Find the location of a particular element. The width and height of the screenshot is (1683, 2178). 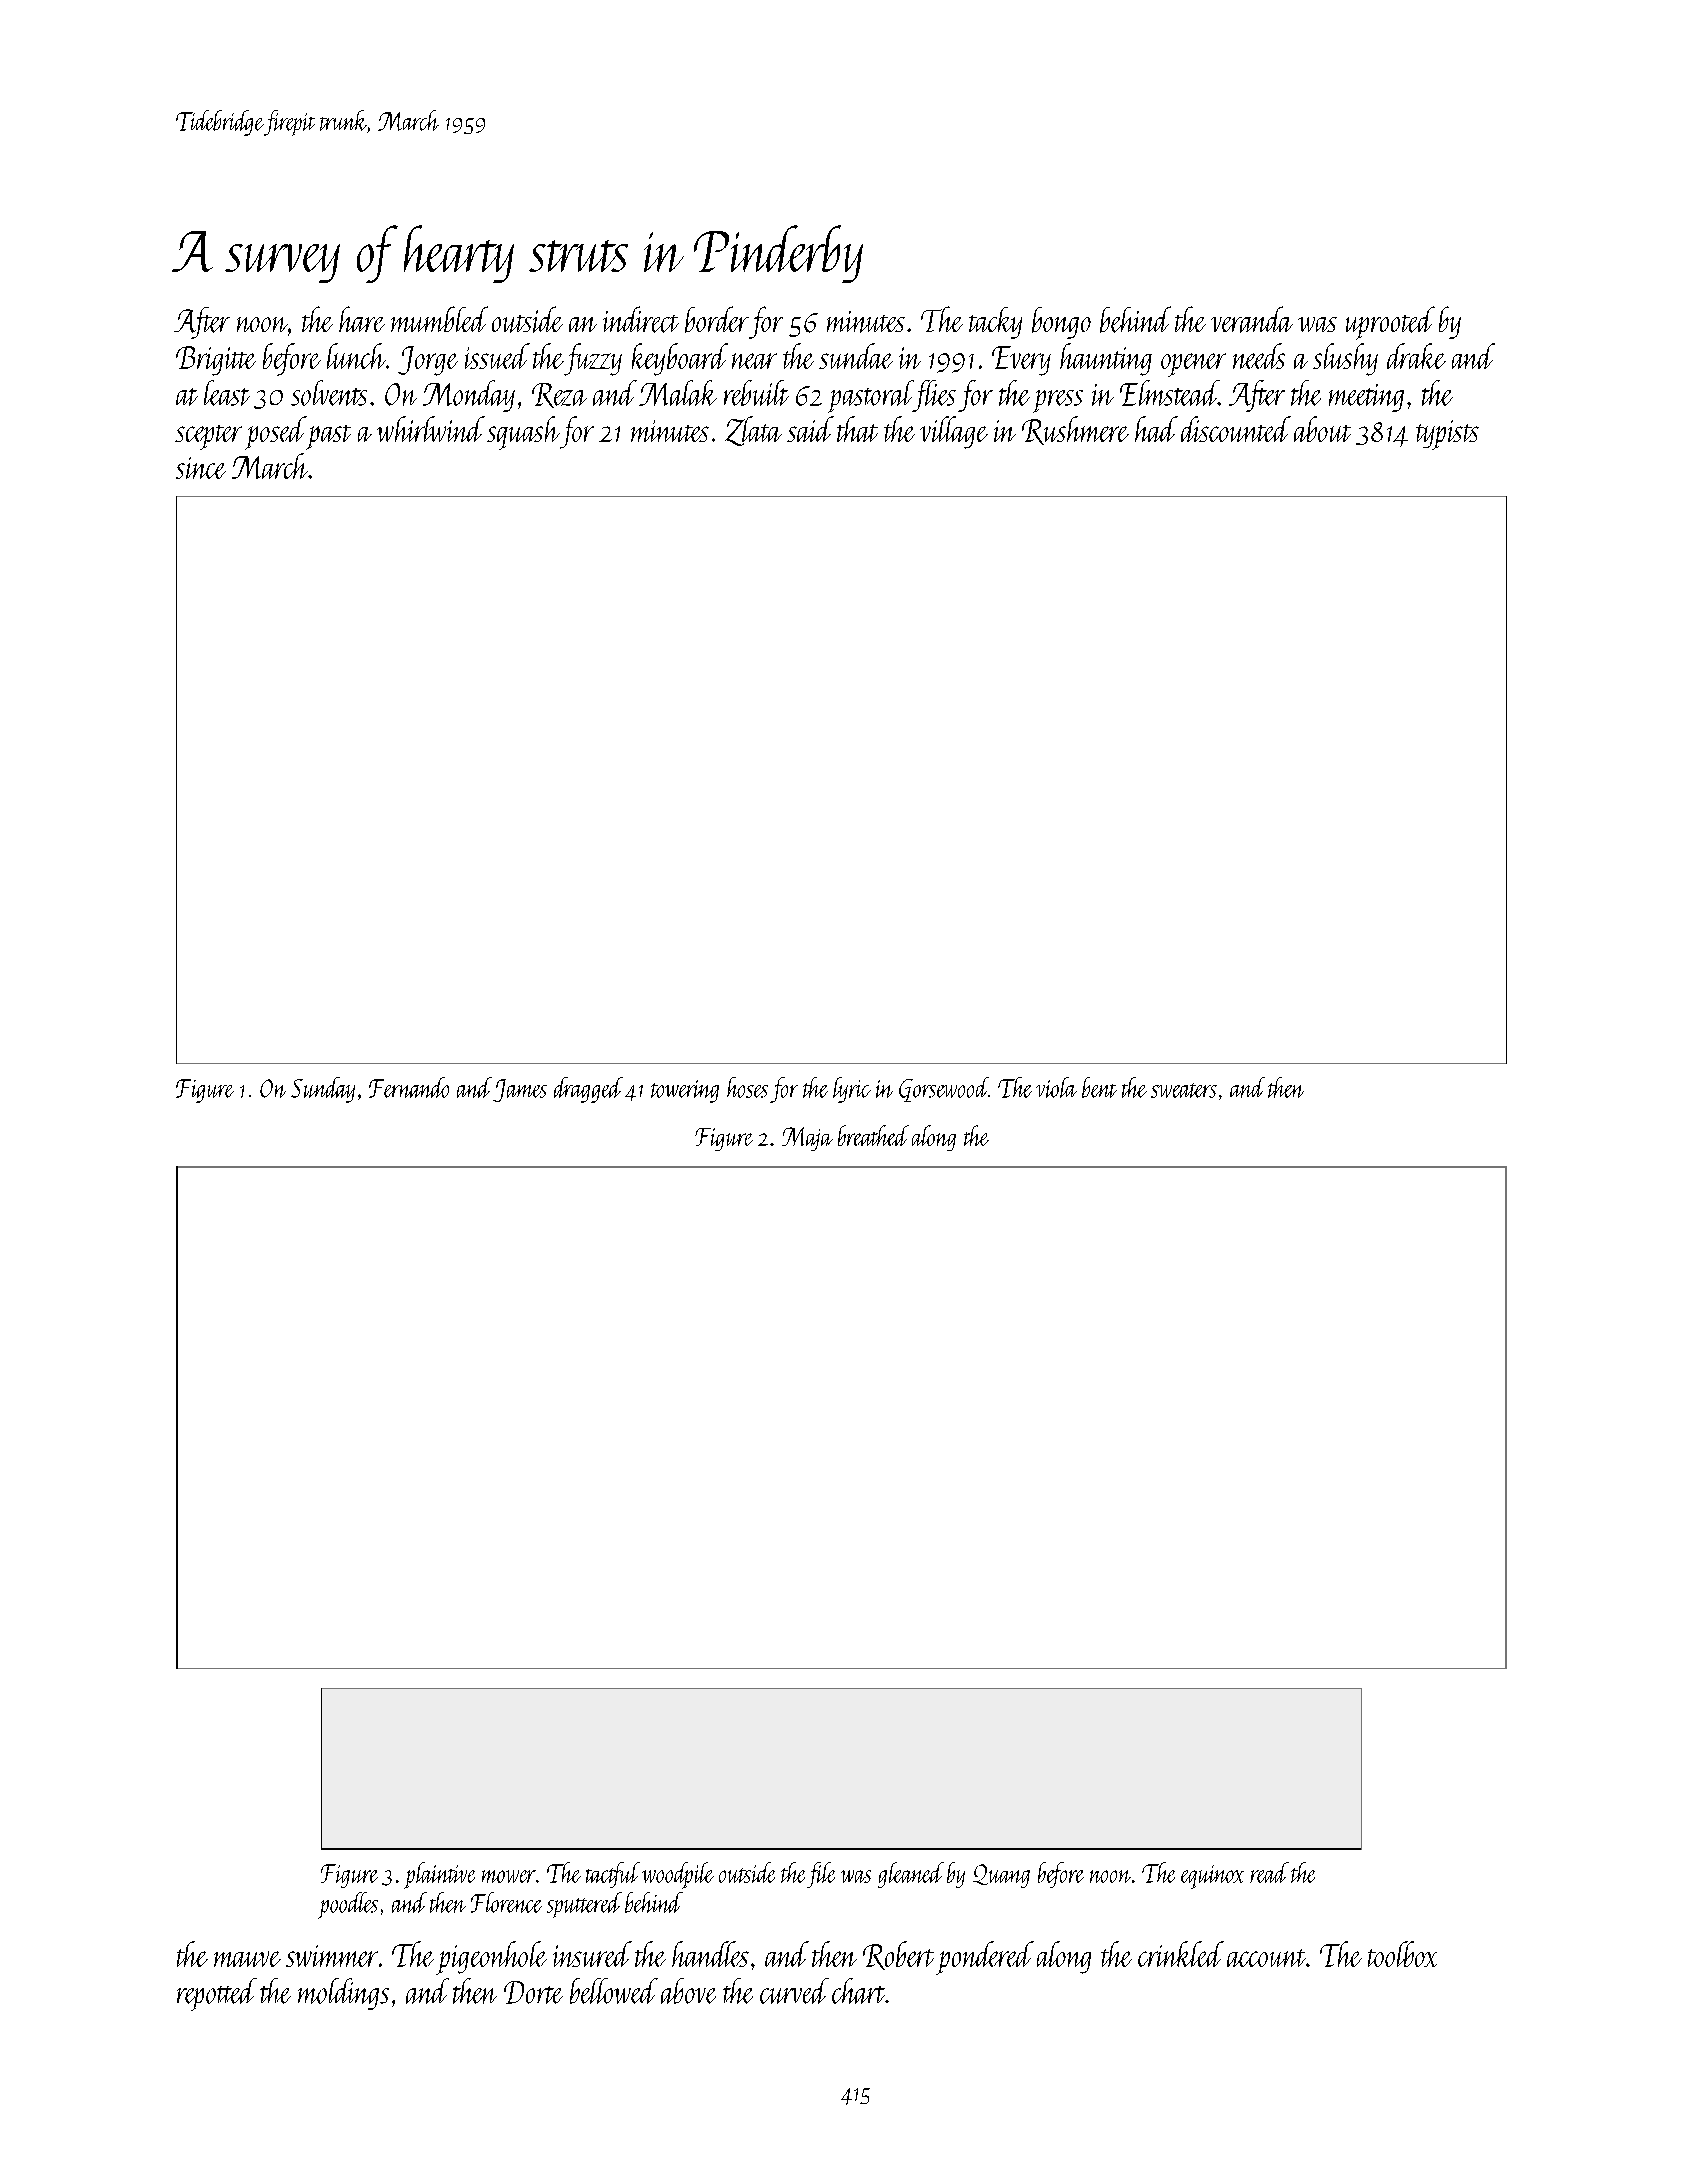

James is located at coordinates (520, 1090).
